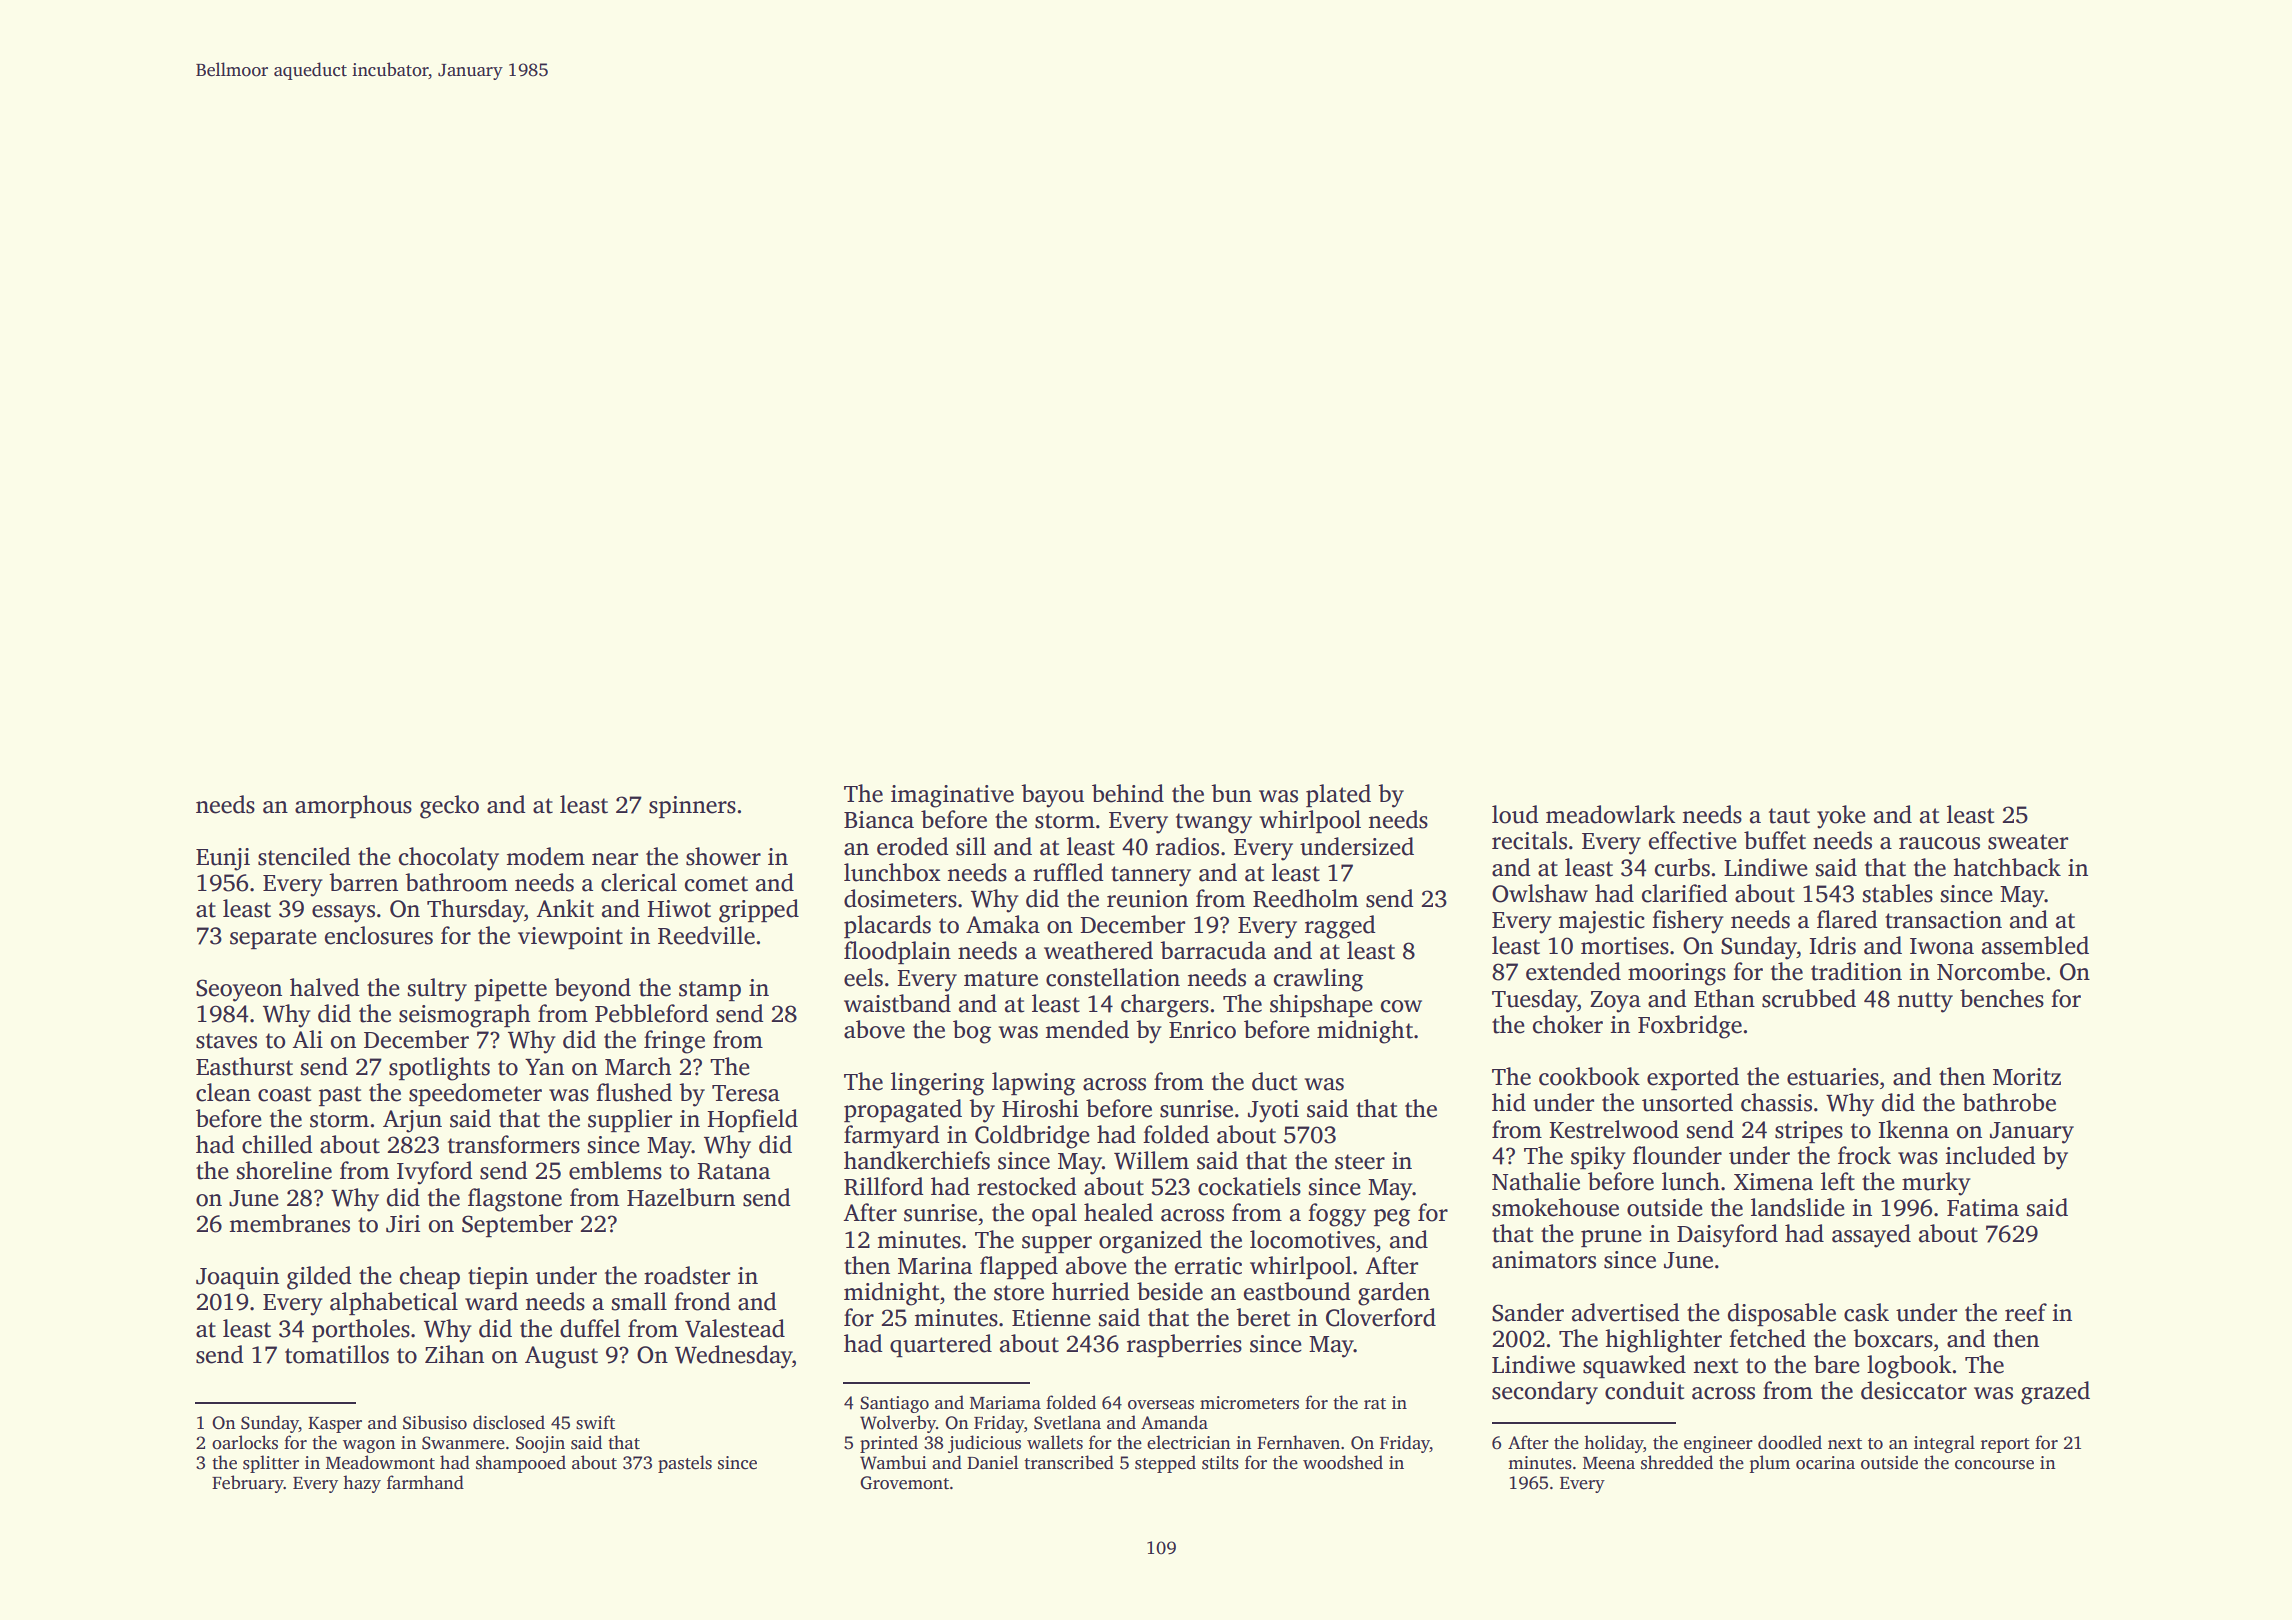  What do you see at coordinates (1392, 1218) in the document?
I see `peg` at bounding box center [1392, 1218].
